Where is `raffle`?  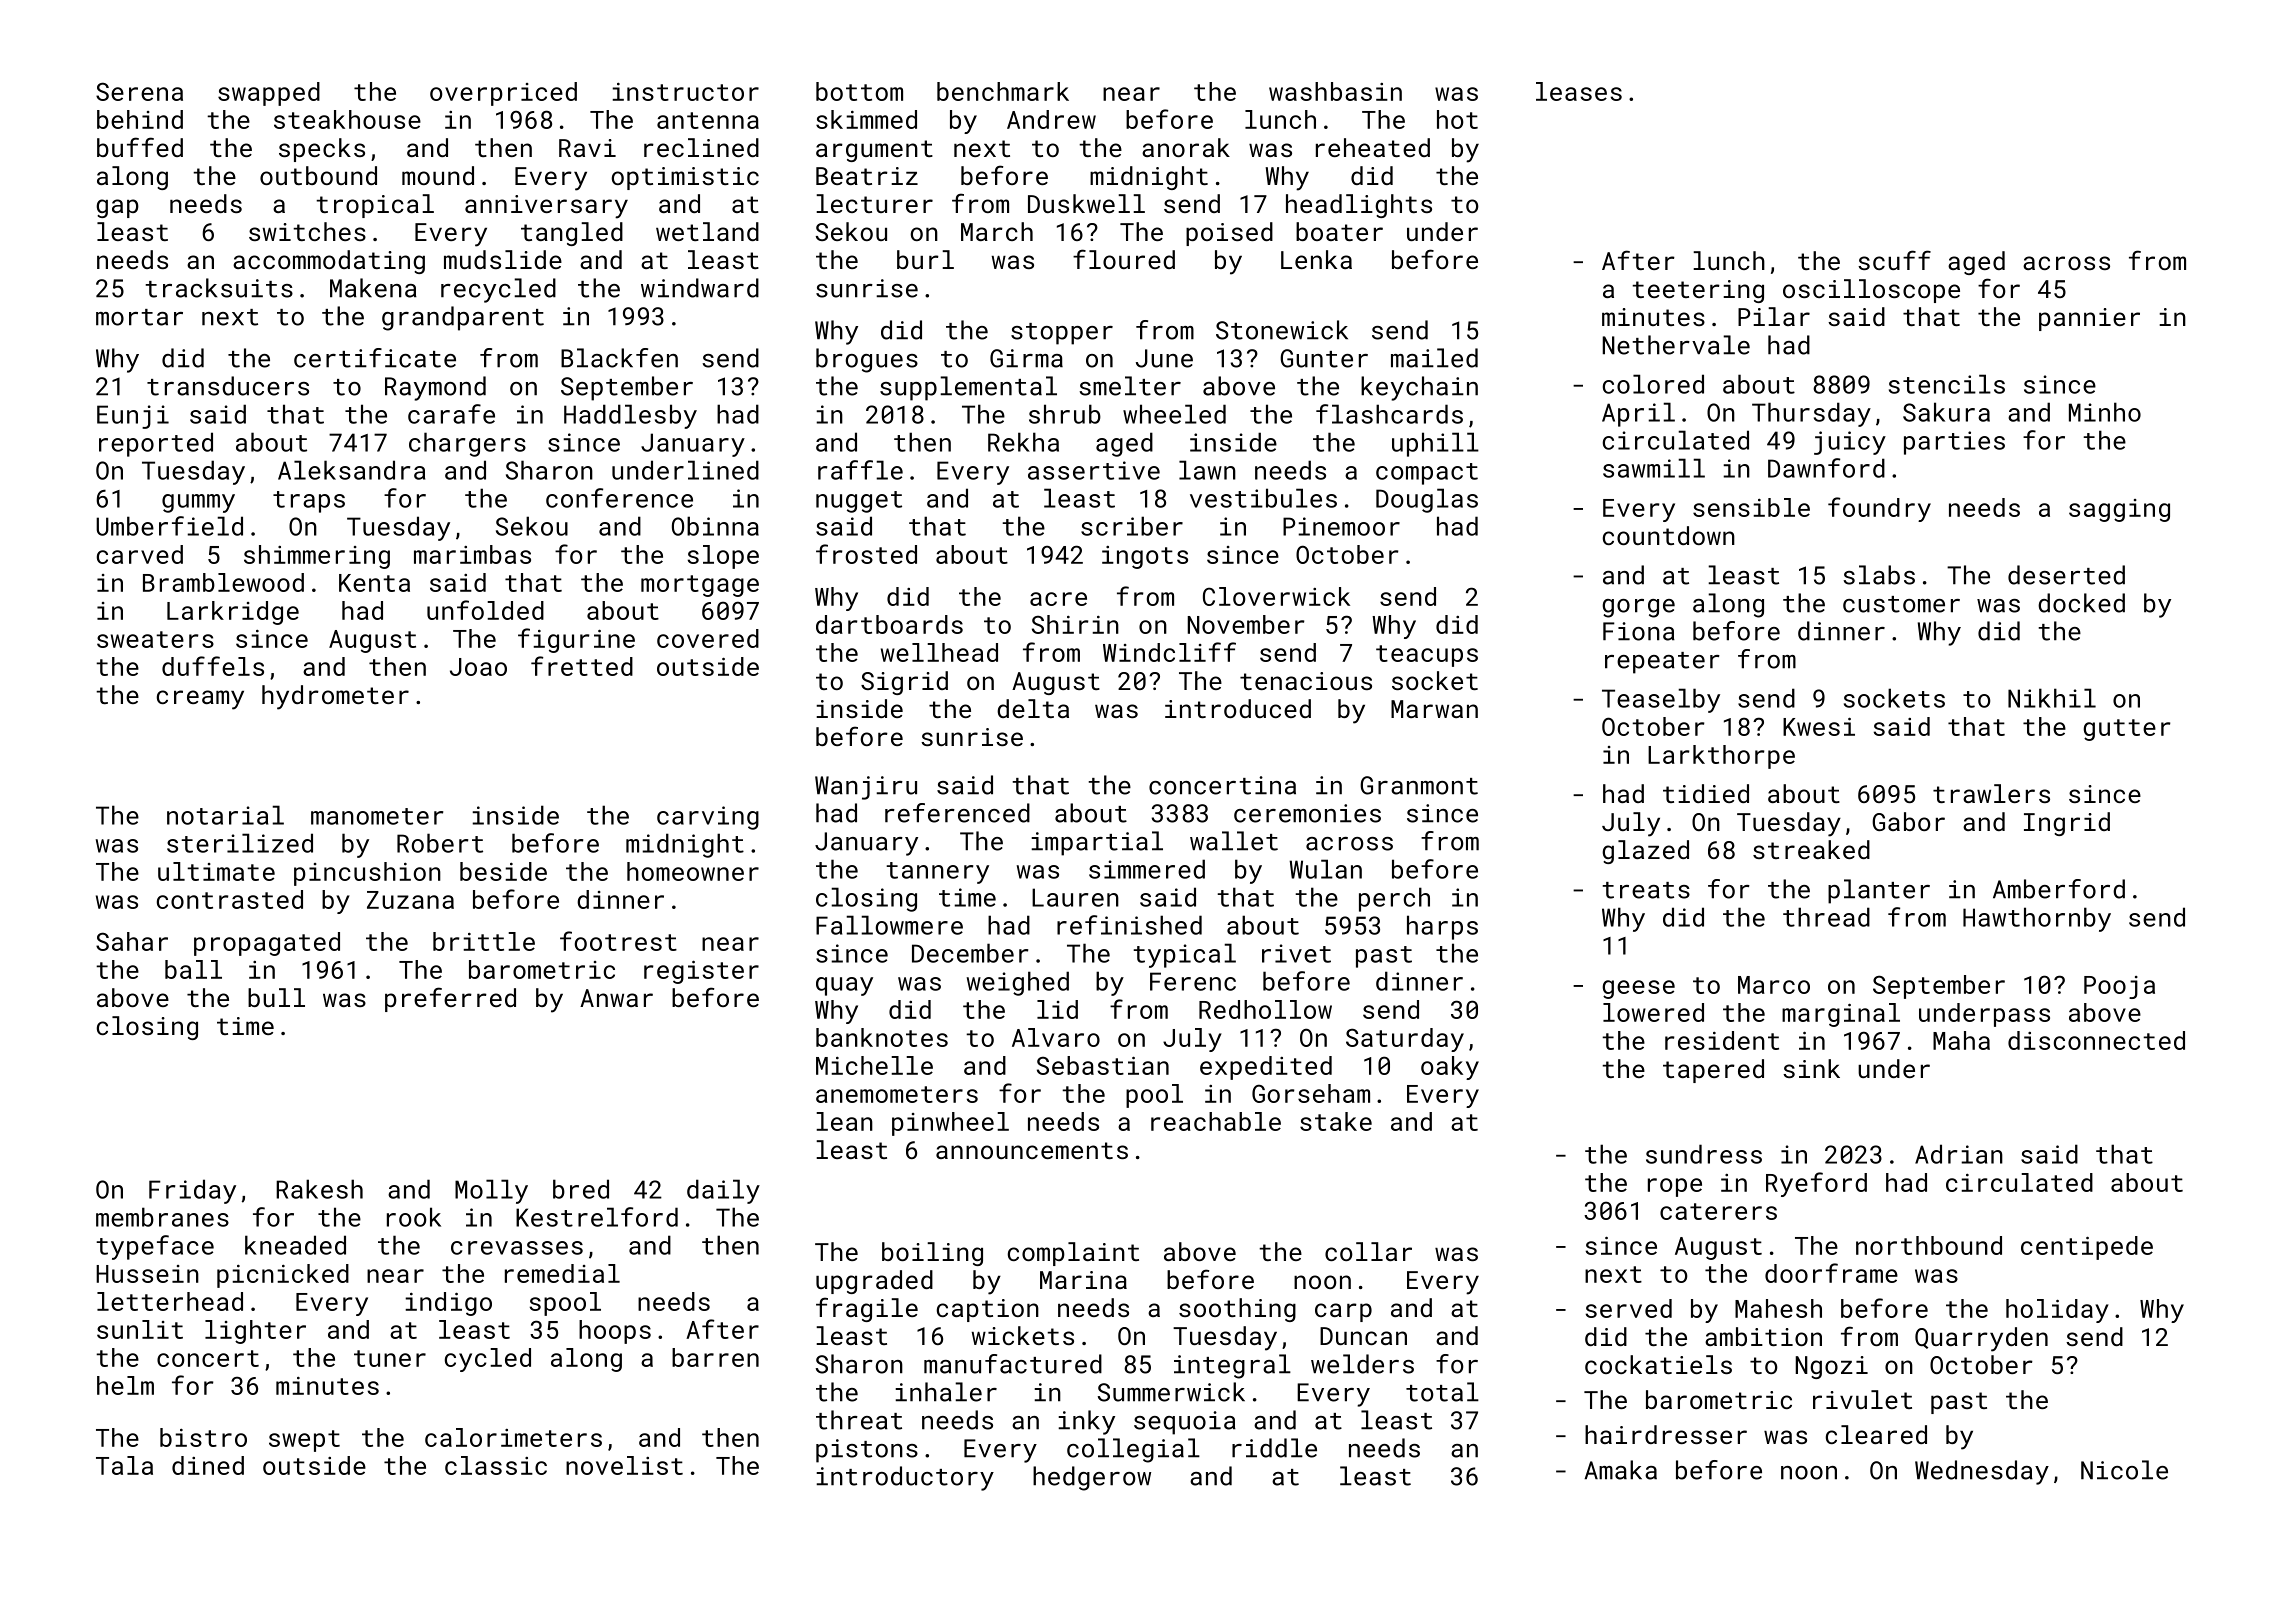
raffle is located at coordinates (860, 470).
